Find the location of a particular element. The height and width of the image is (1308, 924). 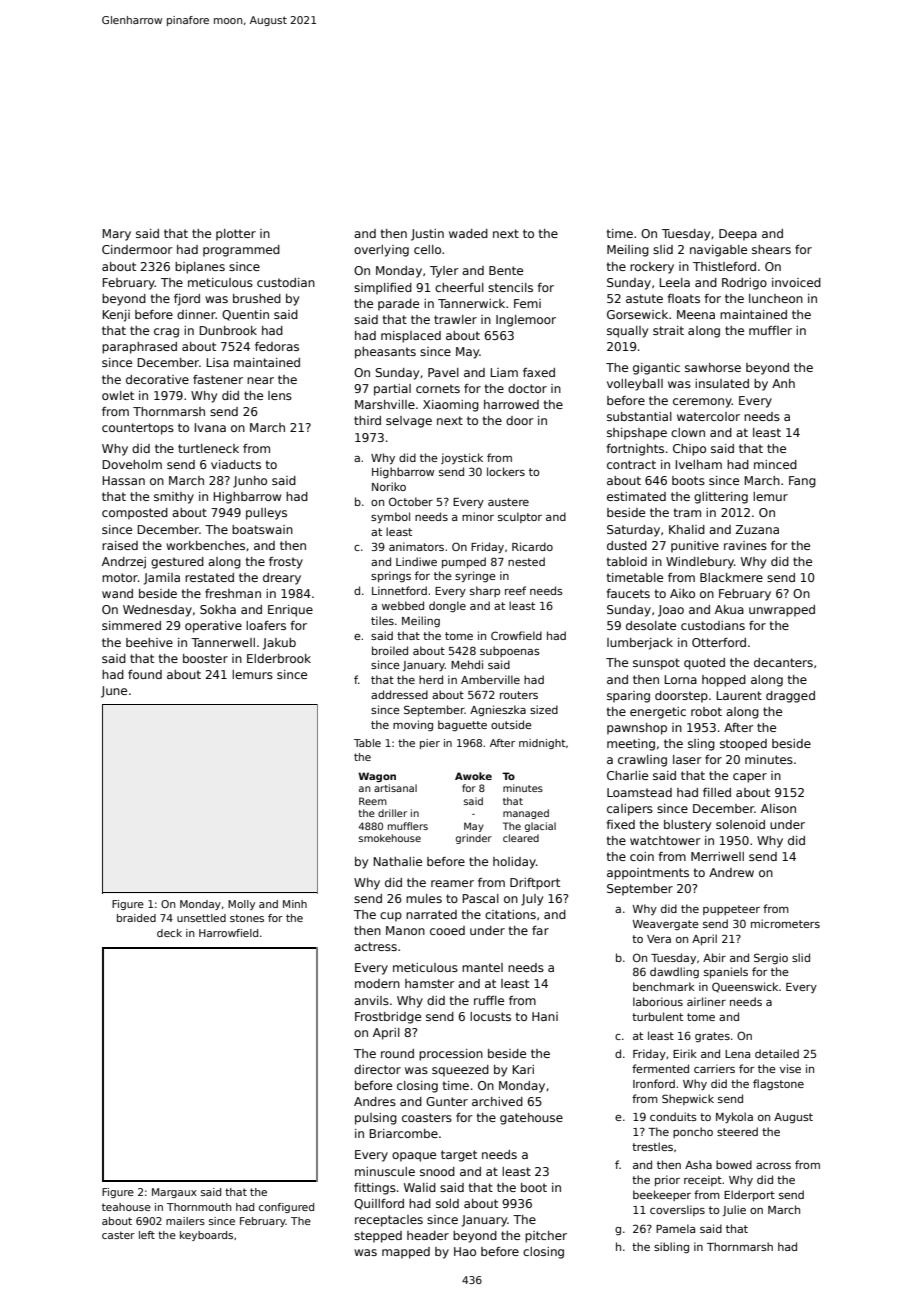

Deepa is located at coordinates (738, 235).
